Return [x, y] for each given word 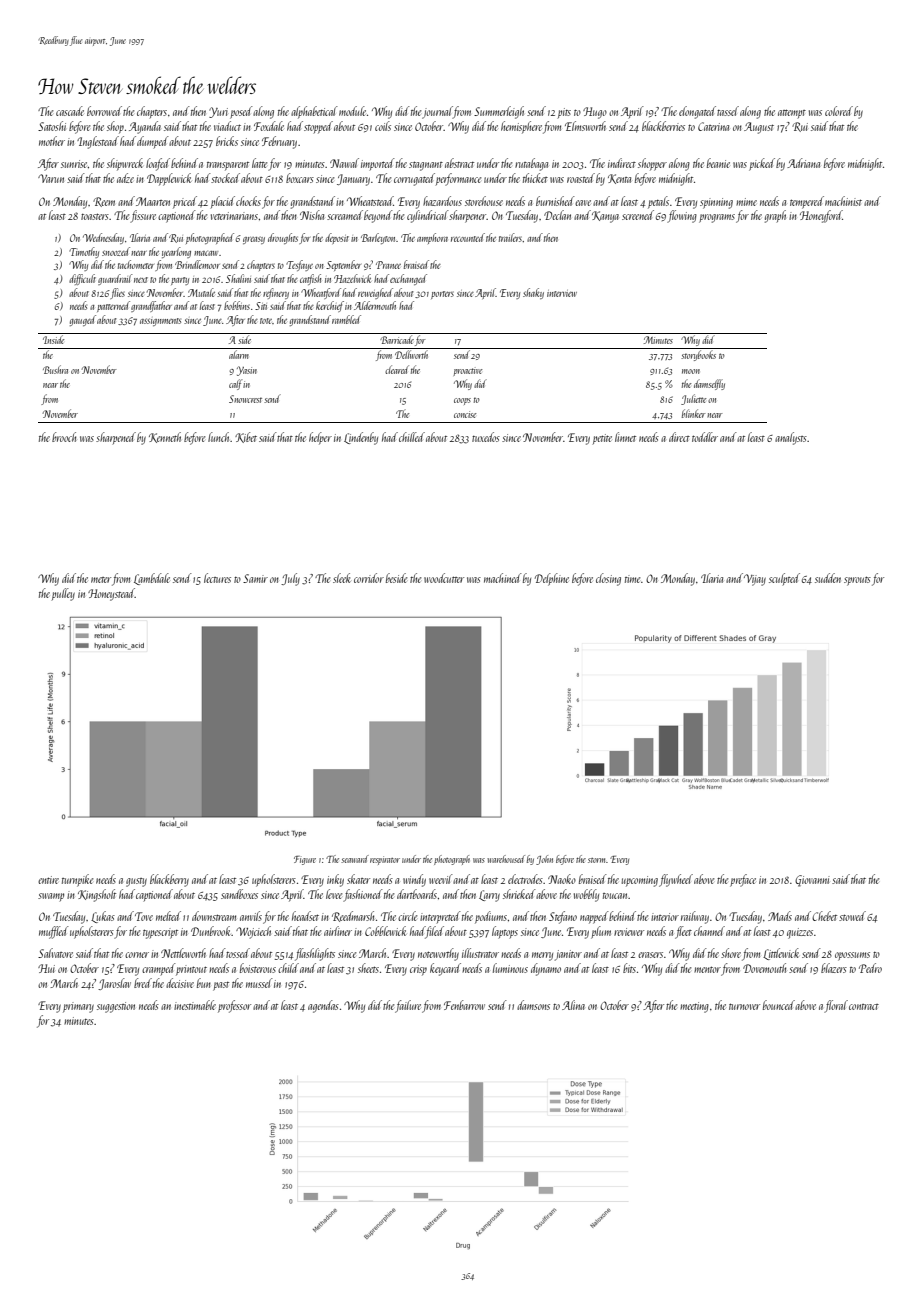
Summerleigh [499, 112]
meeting [694, 1007]
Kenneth [165, 437]
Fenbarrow [464, 1005]
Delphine [552, 579]
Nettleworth [183, 953]
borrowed [104, 111]
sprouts [857, 581]
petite [602, 439]
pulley [63, 594]
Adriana [803, 163]
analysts [791, 438]
